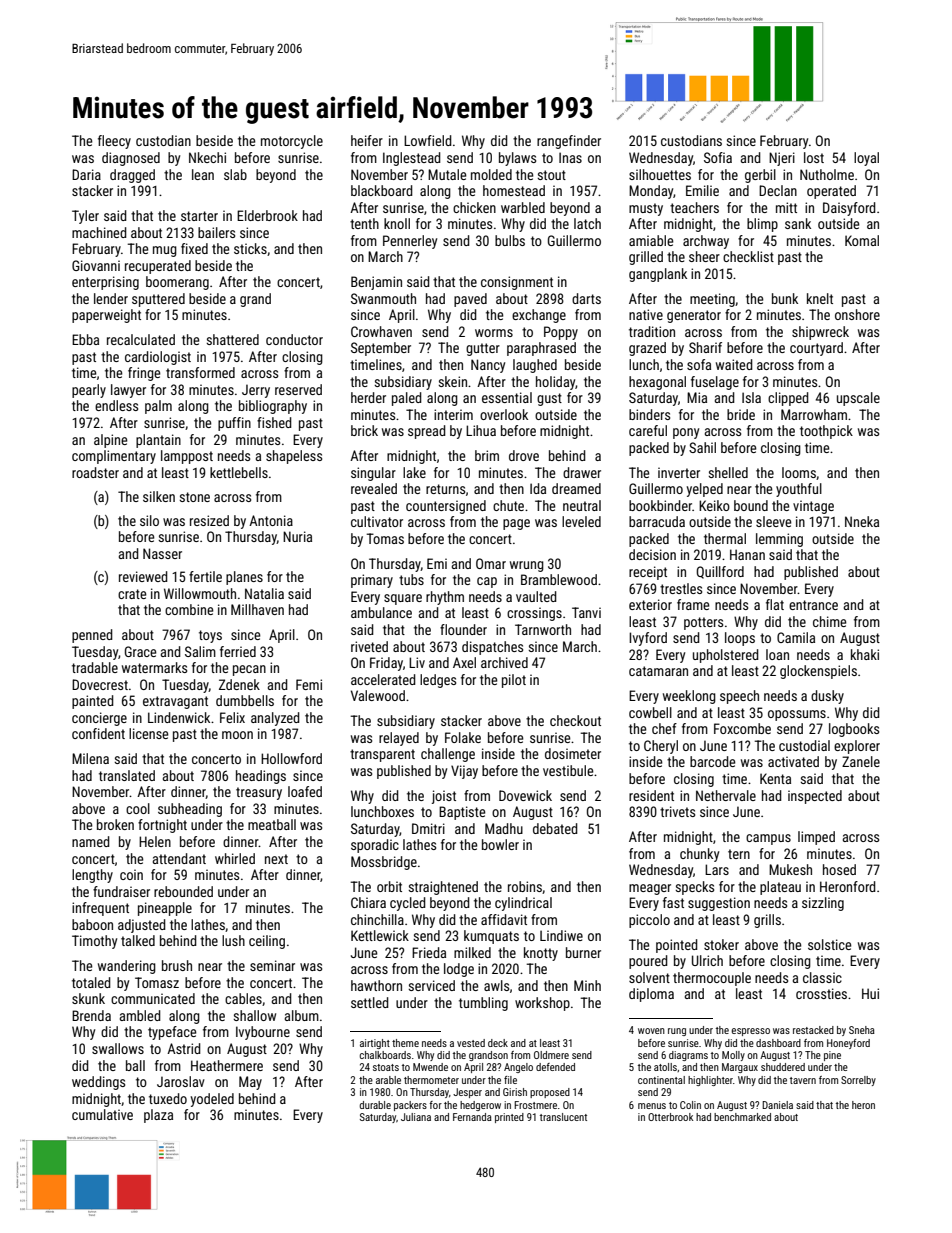  Describe the element at coordinates (364, 430) in the page. I see `brick` at that location.
